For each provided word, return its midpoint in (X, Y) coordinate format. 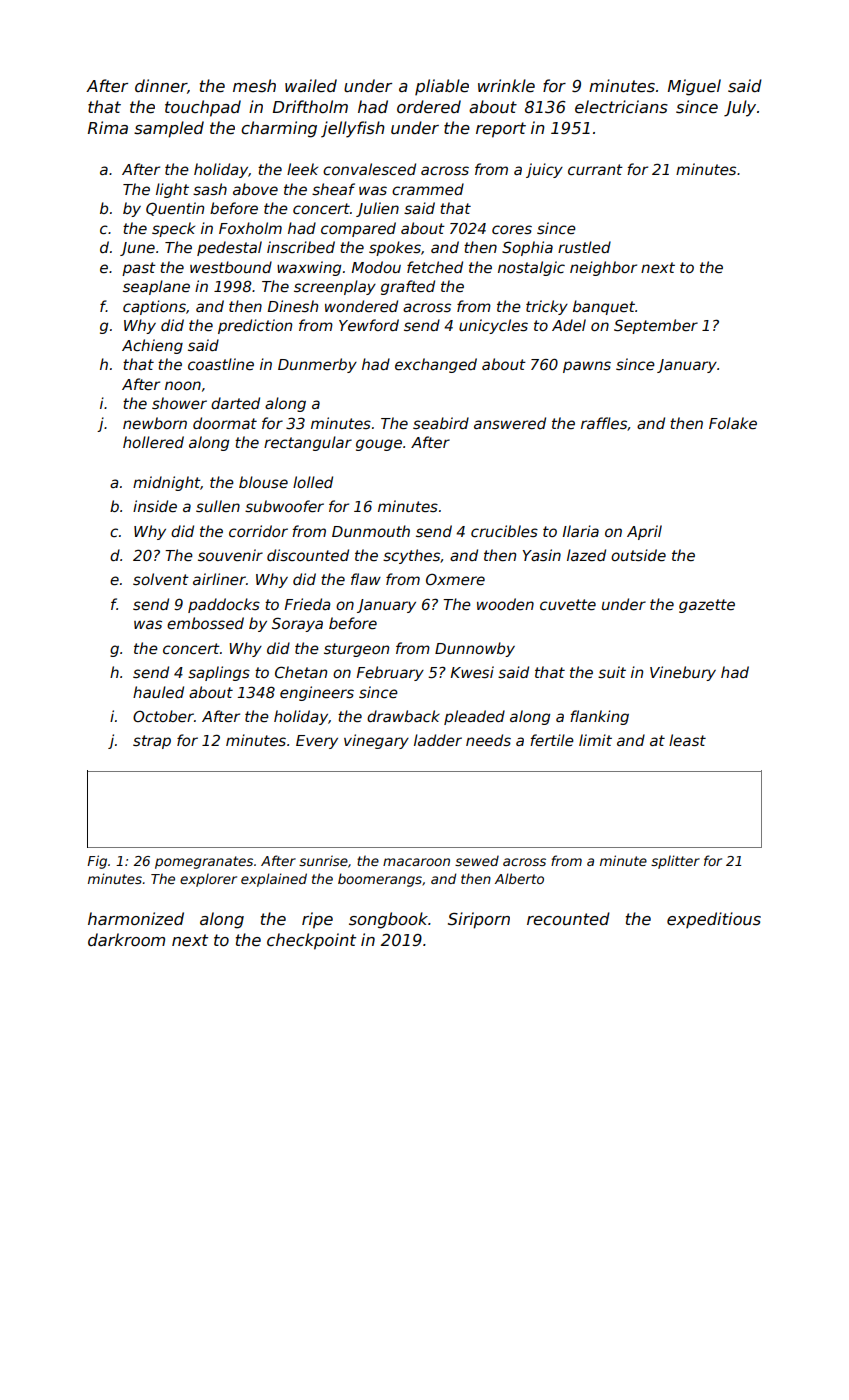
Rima (108, 127)
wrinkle (506, 85)
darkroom (126, 939)
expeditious (714, 920)
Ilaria (580, 531)
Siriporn (479, 920)
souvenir (230, 555)
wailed (311, 85)
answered (510, 423)
